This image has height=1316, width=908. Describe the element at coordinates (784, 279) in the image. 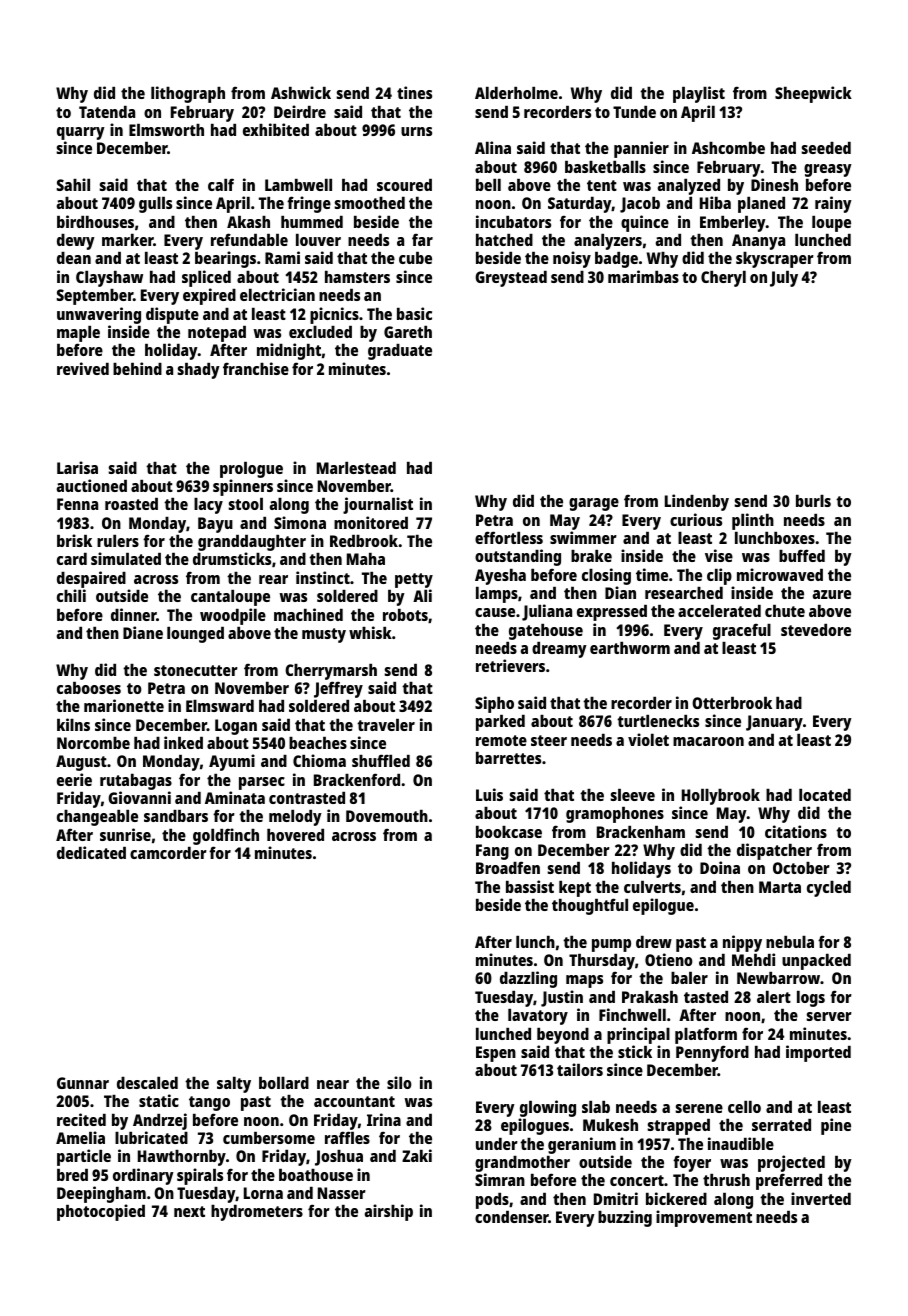

I see `July` at that location.
